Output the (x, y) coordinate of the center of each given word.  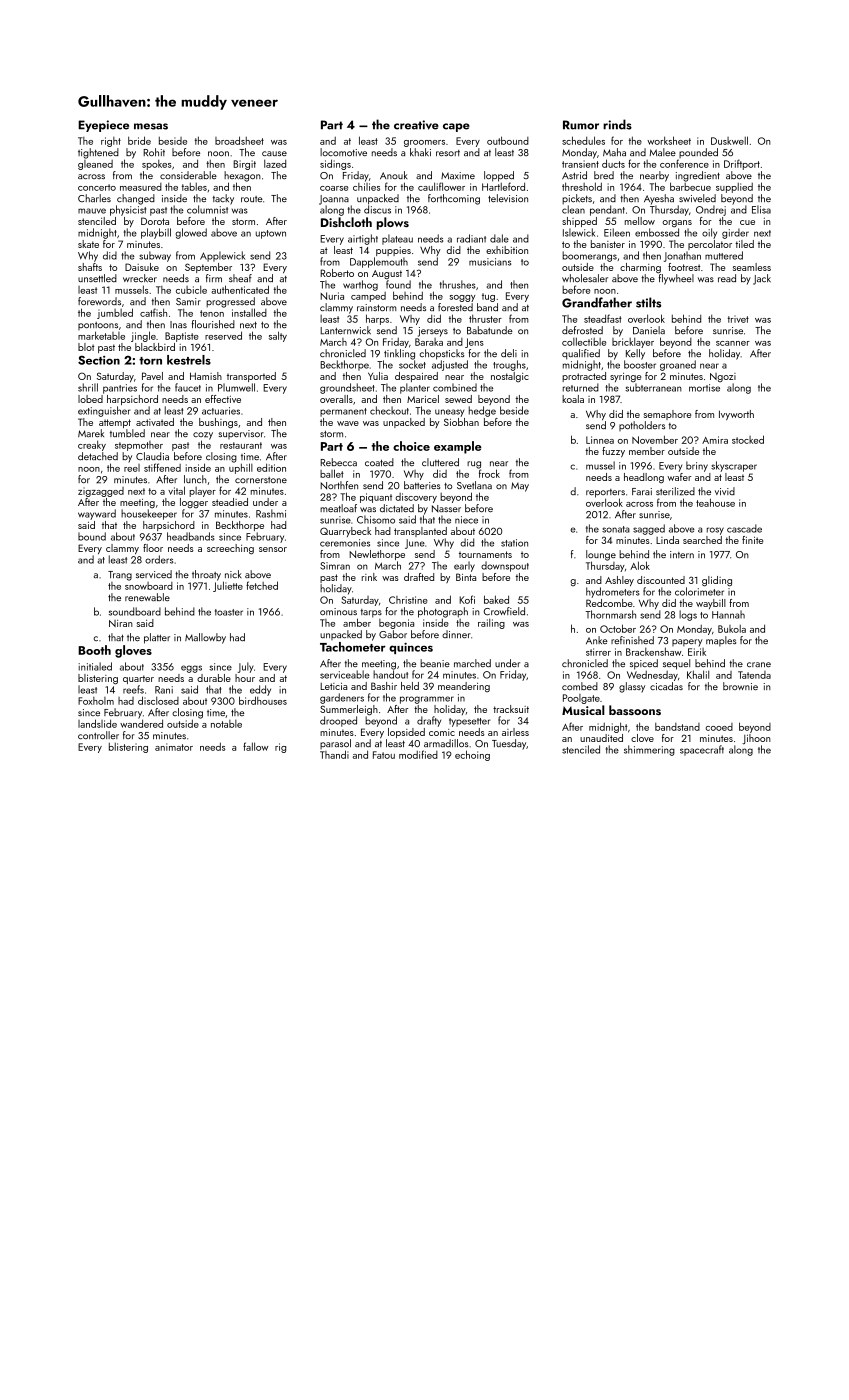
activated (155, 422)
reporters (605, 493)
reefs (133, 689)
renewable (147, 597)
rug (474, 465)
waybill (711, 604)
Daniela (649, 330)
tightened (98, 153)
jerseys (433, 332)
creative (416, 125)
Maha (614, 152)
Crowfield (504, 611)
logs (688, 615)
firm (214, 278)
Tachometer (353, 647)
